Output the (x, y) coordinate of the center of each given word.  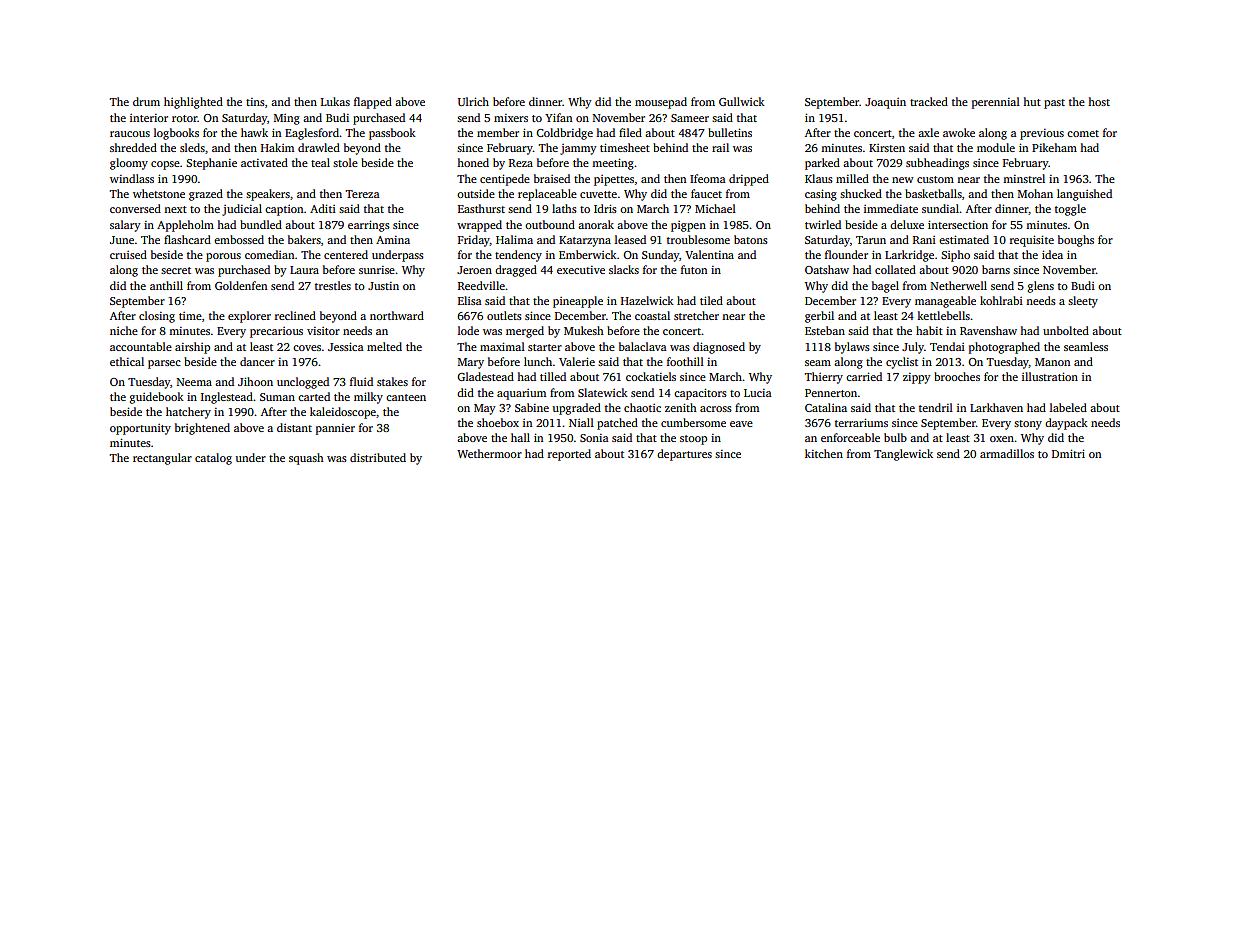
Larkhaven (996, 407)
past (1054, 104)
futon (694, 269)
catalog (213, 459)
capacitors (700, 394)
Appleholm (185, 226)
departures (684, 455)
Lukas (335, 101)
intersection (958, 224)
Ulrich (473, 101)
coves (307, 348)
